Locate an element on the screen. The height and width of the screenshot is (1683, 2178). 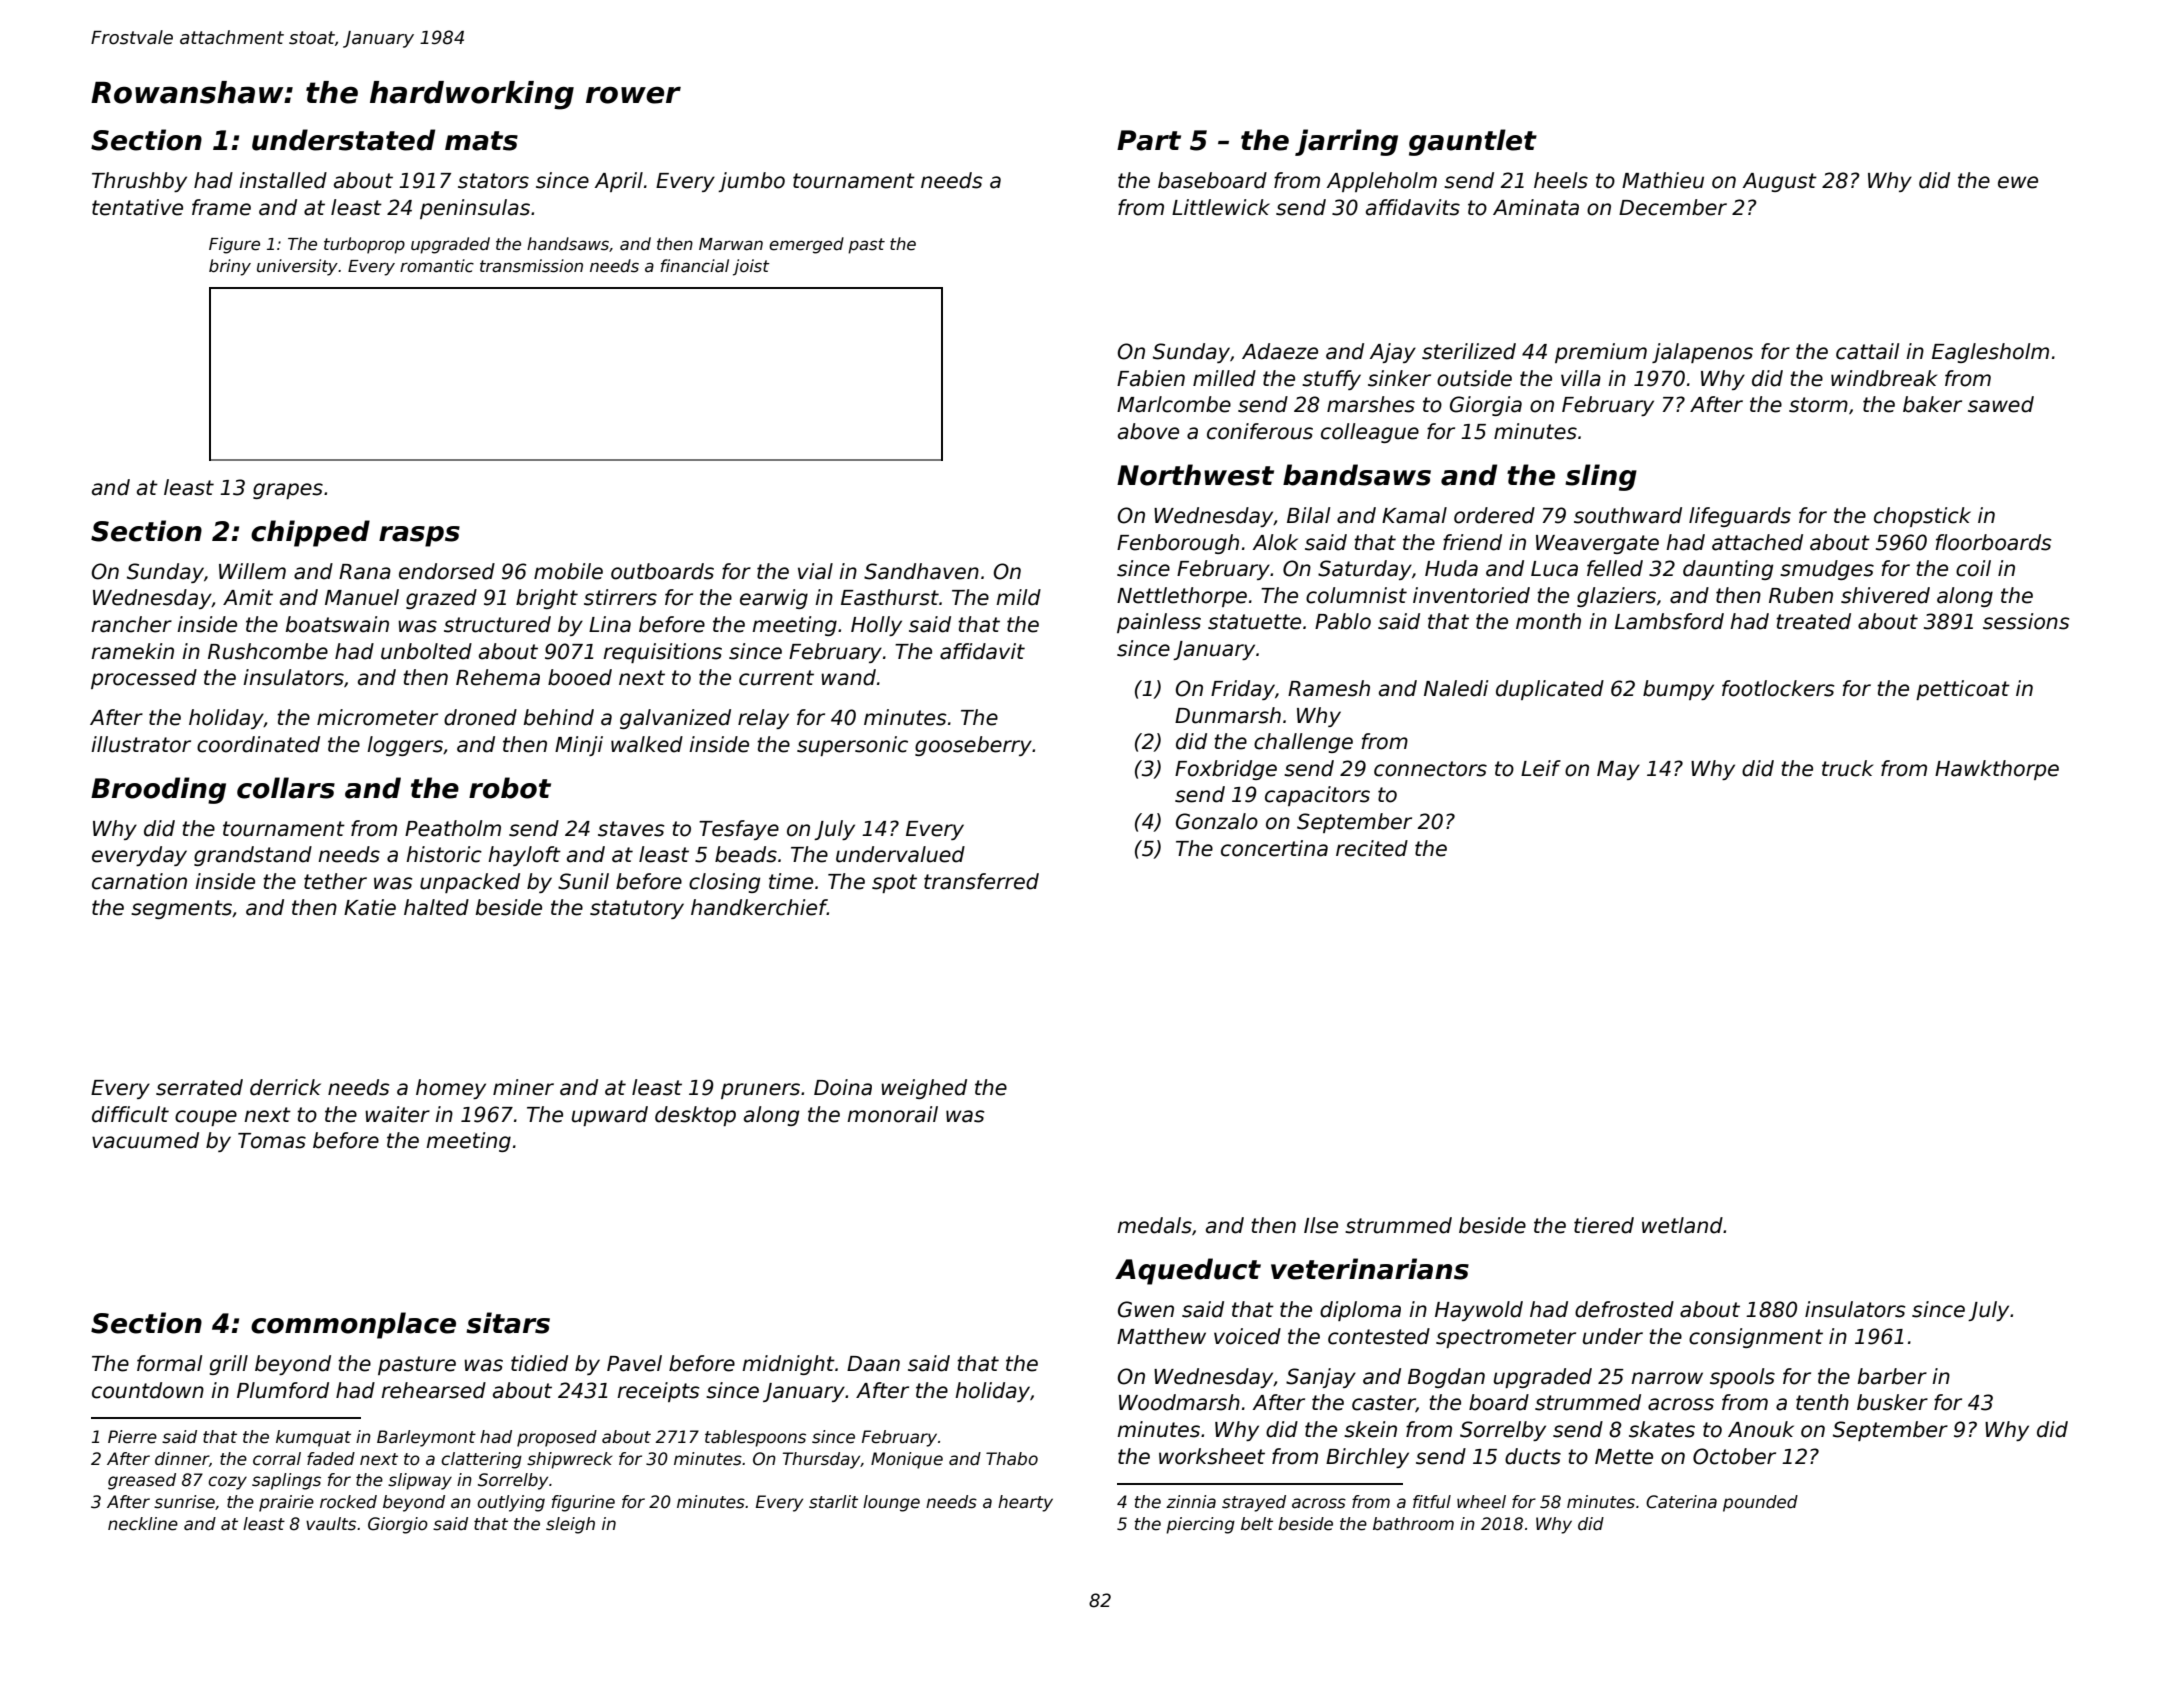
December is located at coordinates (1673, 207).
